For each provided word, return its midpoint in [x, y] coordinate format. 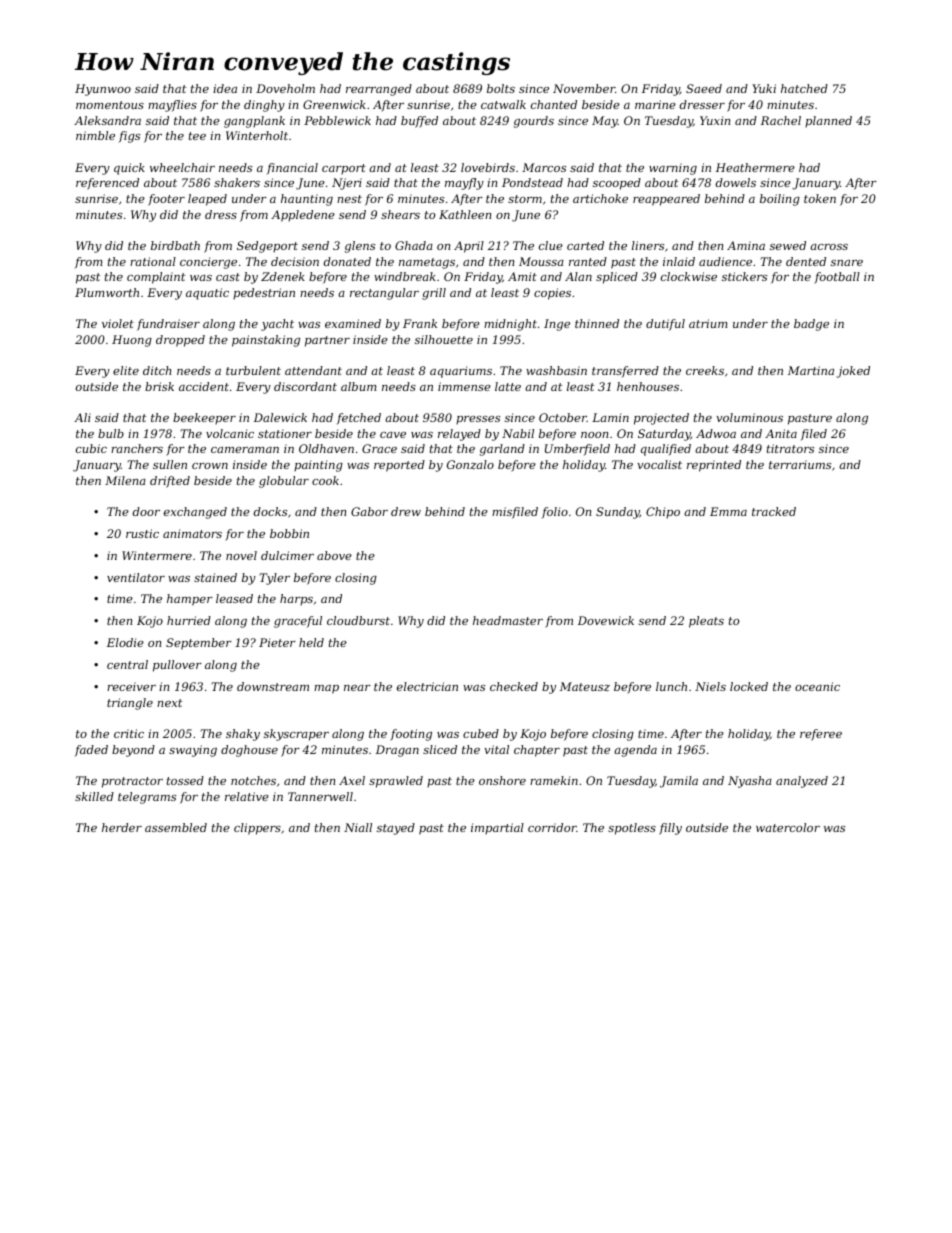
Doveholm [285, 88]
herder [122, 827]
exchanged [195, 513]
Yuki [764, 88]
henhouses [648, 386]
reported [399, 466]
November [584, 88]
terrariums [800, 464]
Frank [420, 323]
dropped [180, 341]
